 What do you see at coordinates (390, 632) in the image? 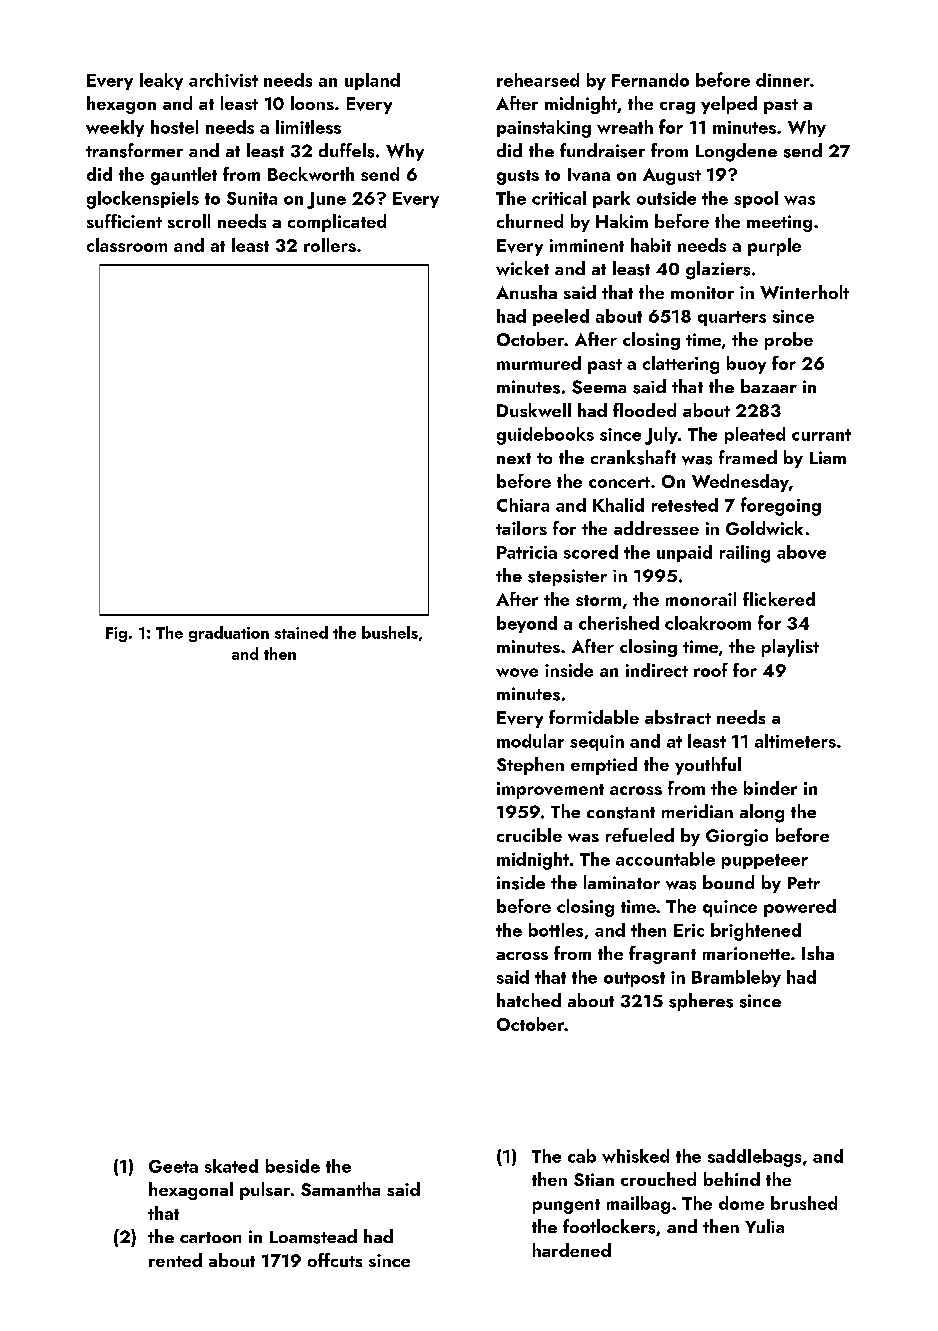
I see `bushels` at bounding box center [390, 632].
